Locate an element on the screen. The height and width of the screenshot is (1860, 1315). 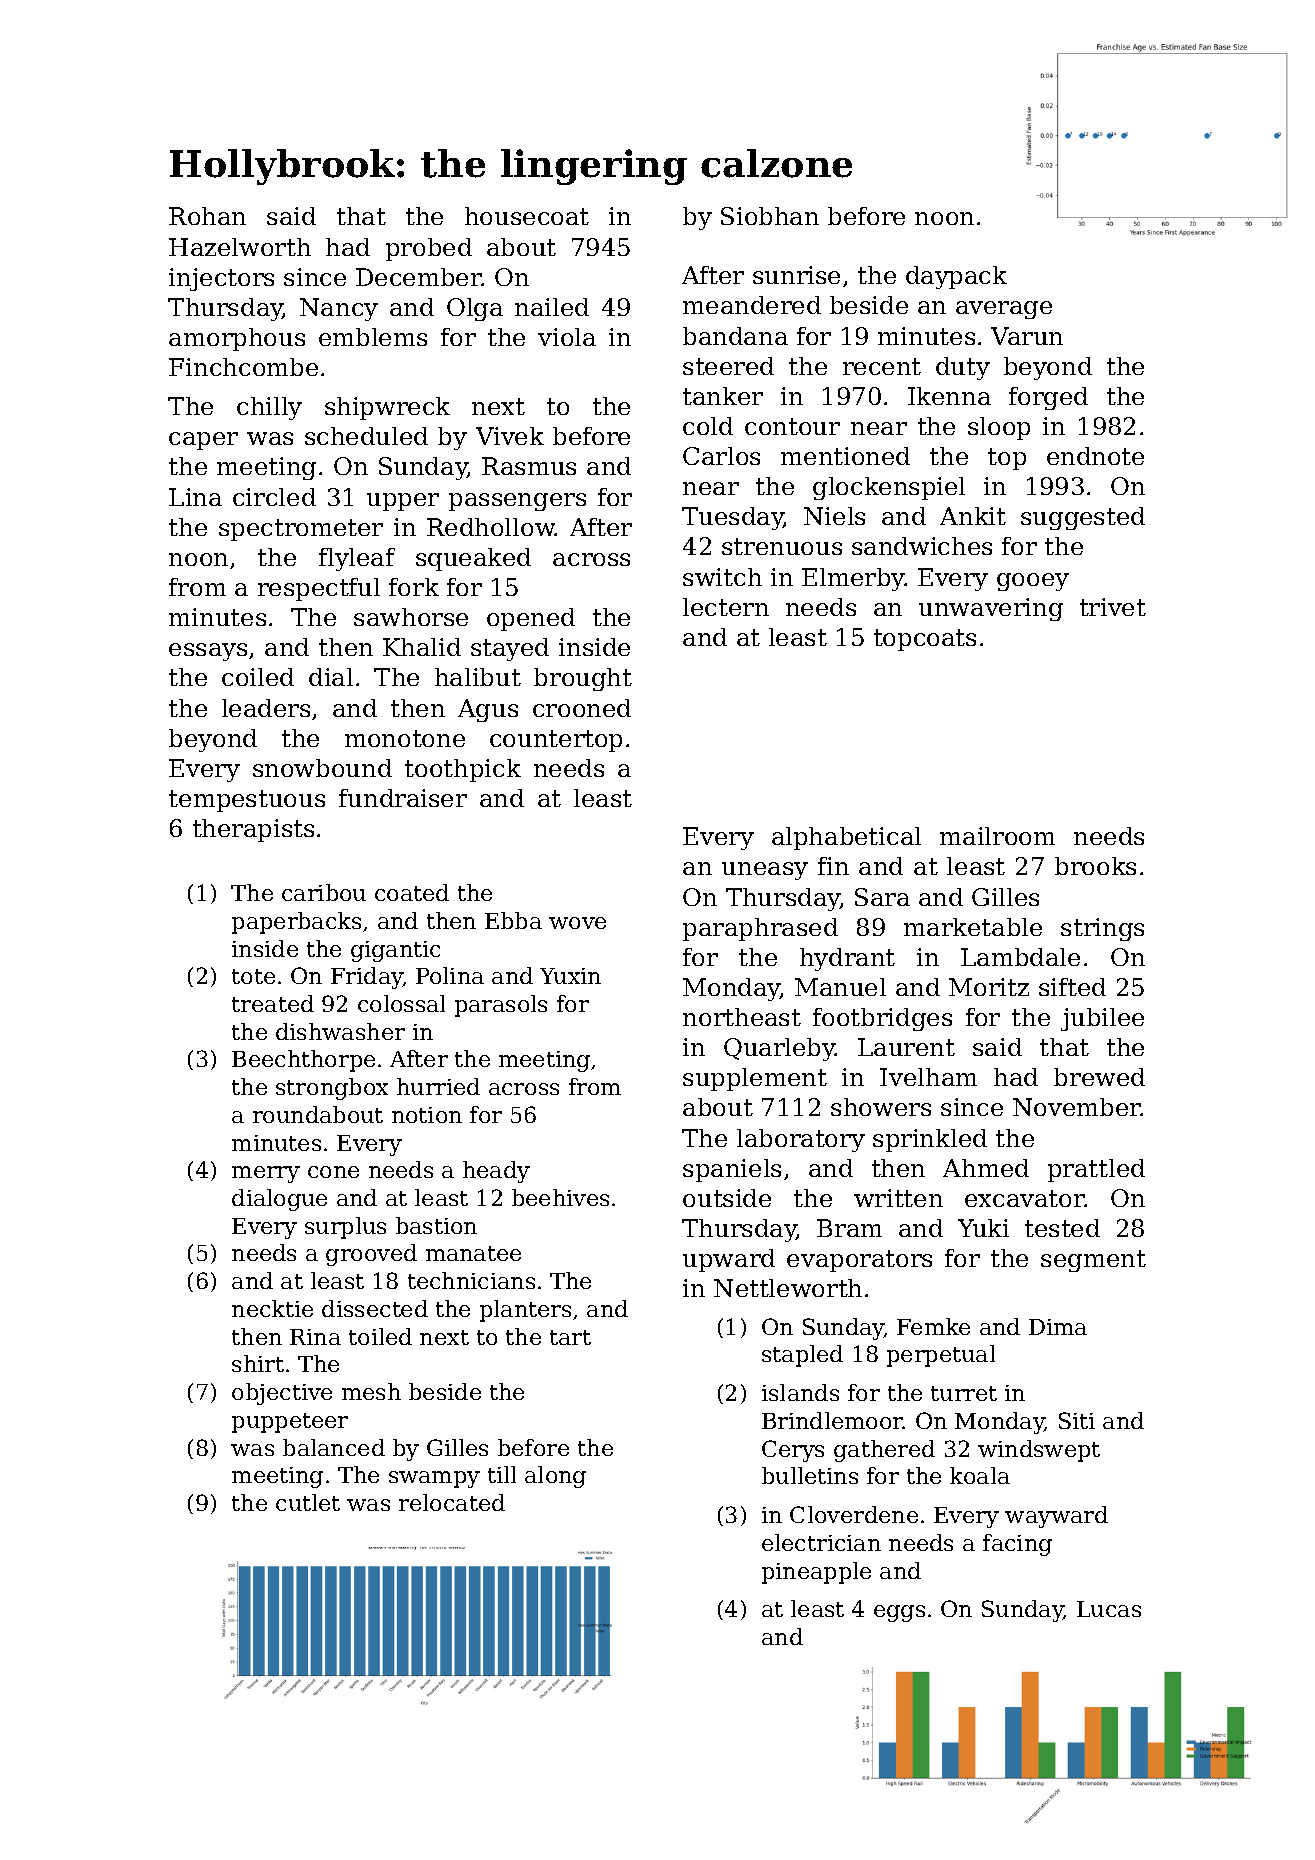
cutlet is located at coordinates (308, 1502).
